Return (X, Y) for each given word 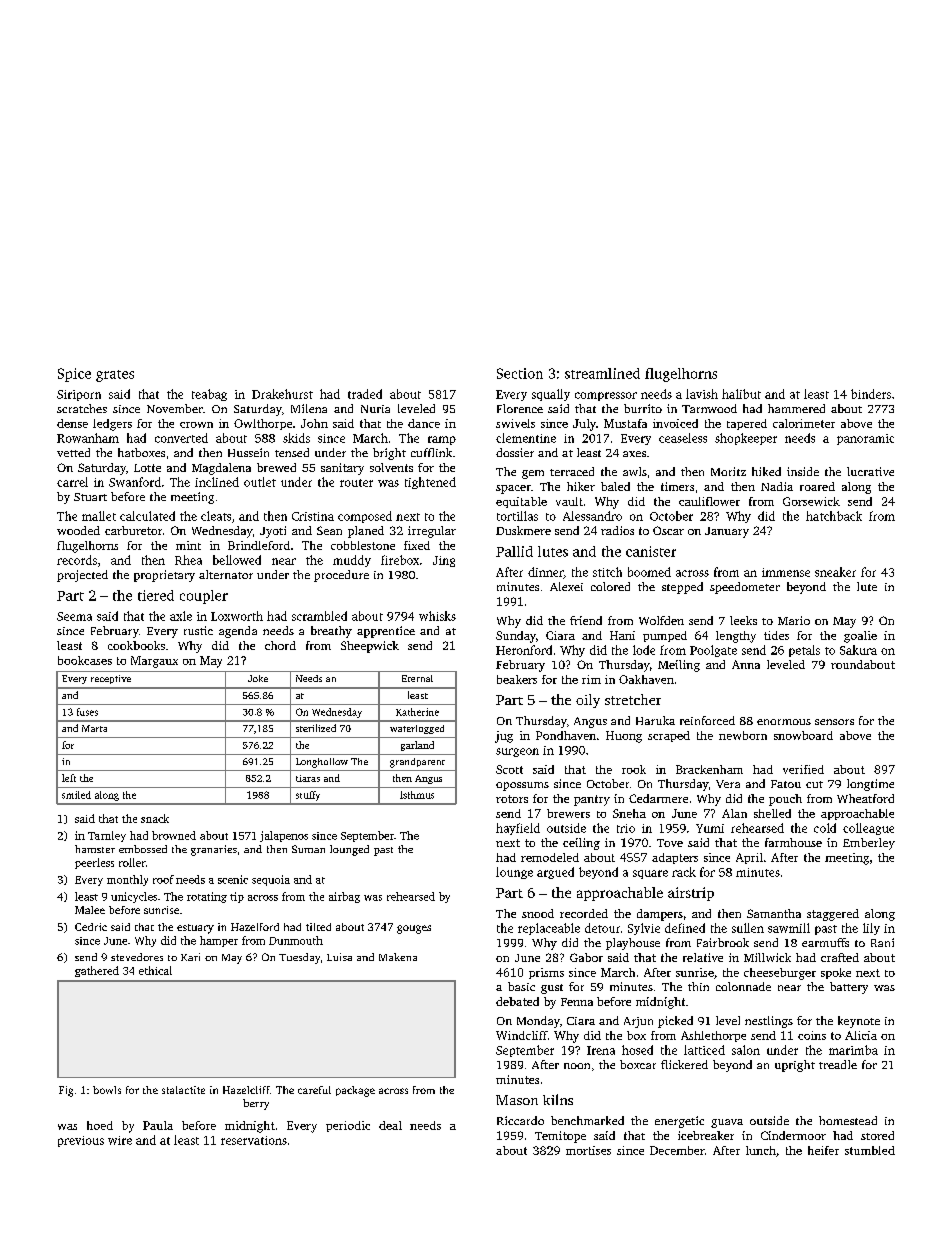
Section (520, 373)
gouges (414, 929)
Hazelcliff (246, 1090)
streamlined (602, 373)
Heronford (524, 650)
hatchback (834, 516)
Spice (74, 375)
